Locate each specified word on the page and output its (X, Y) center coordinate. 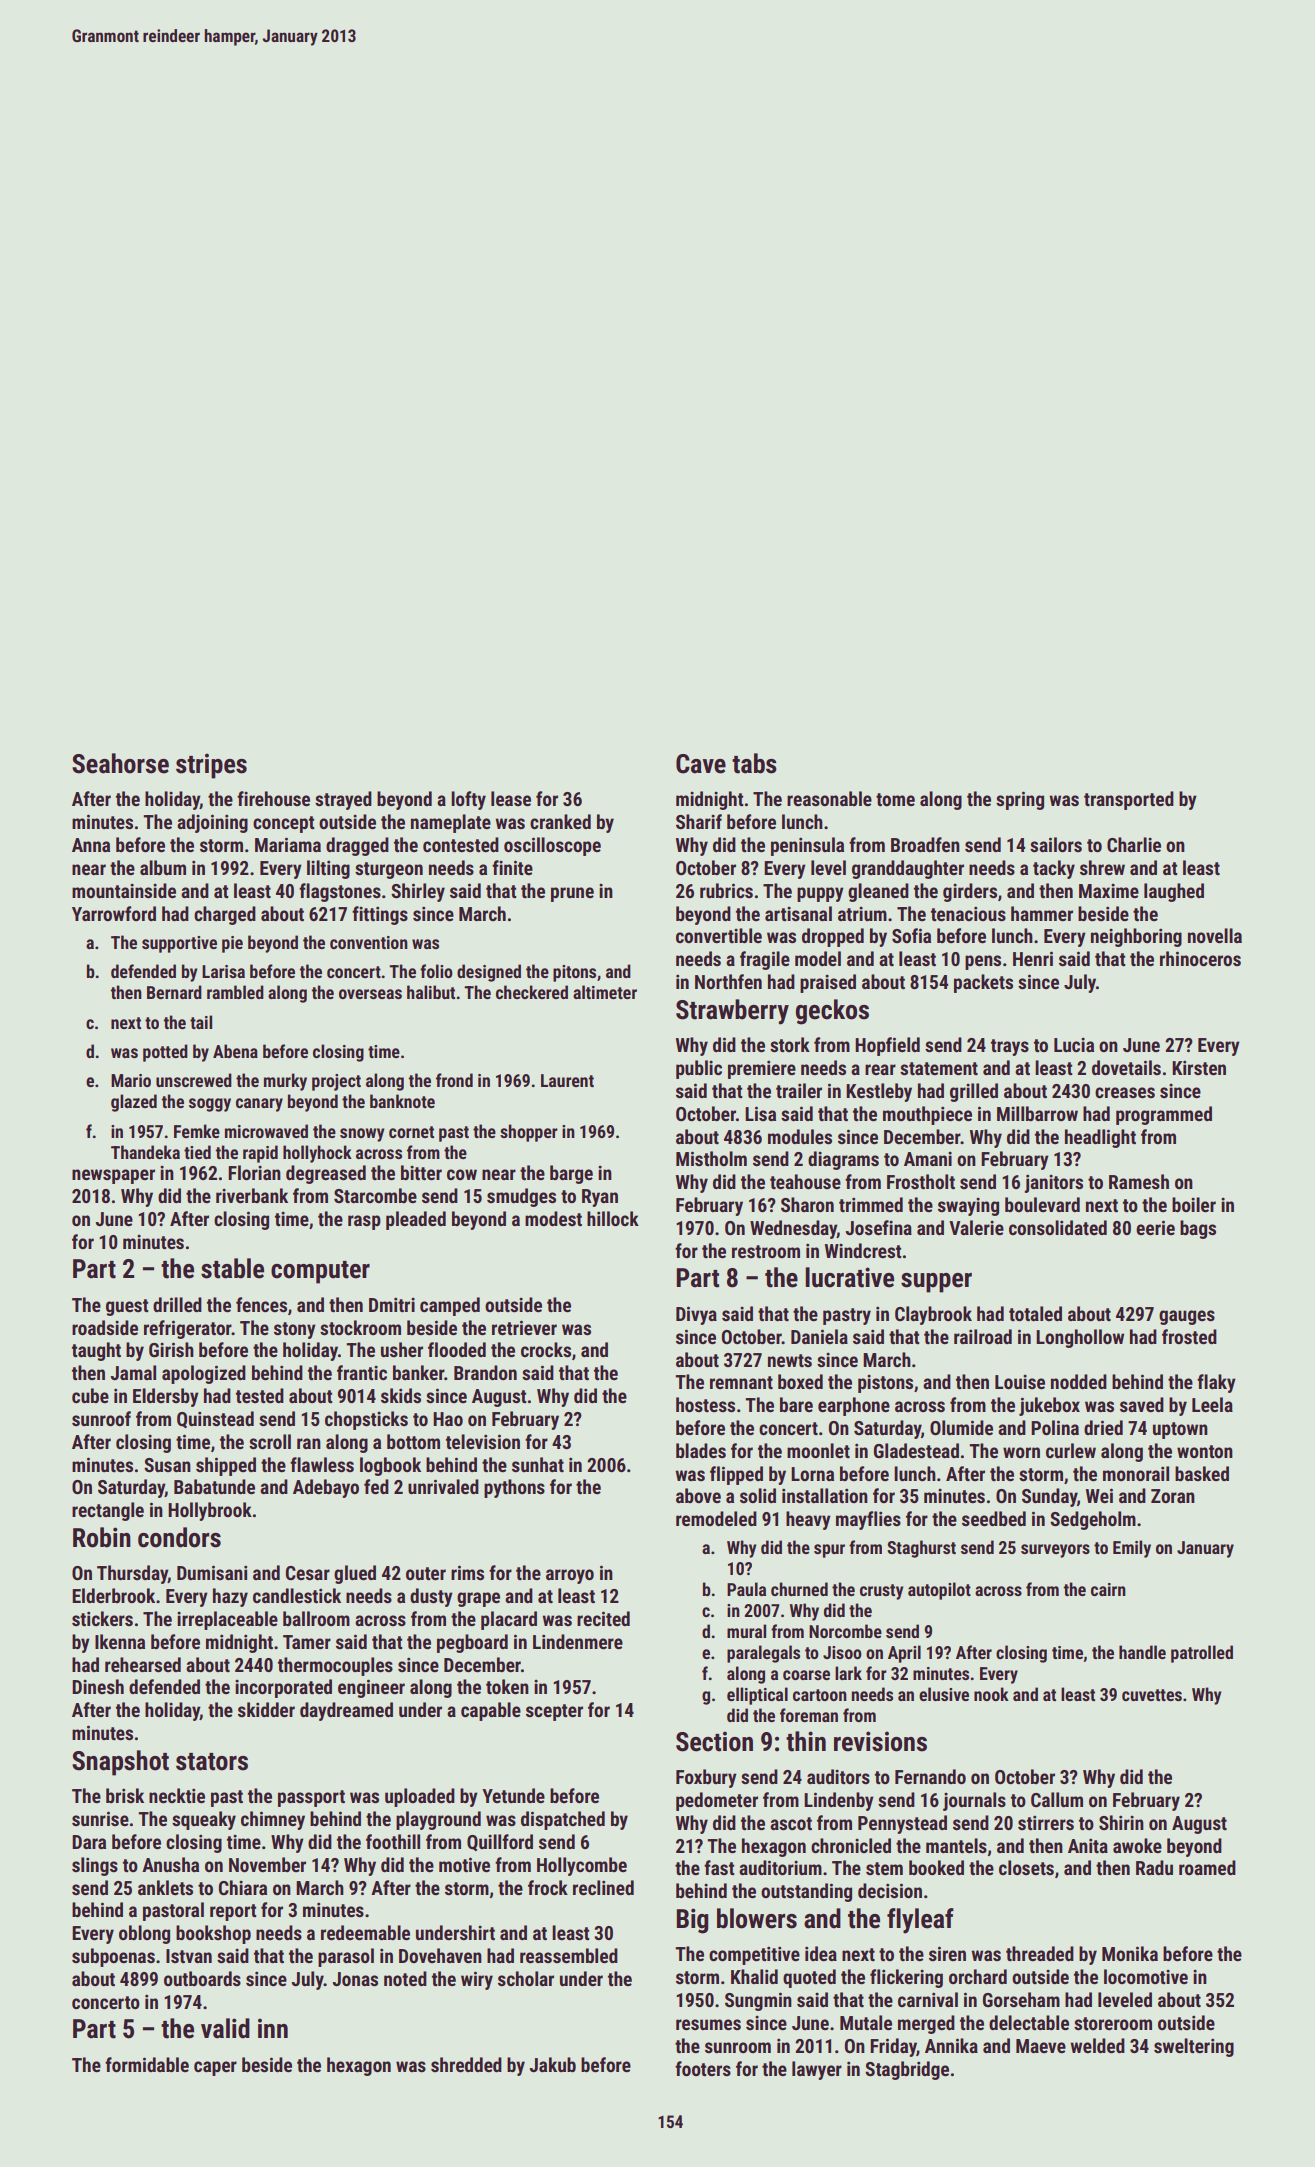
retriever (524, 1327)
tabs (754, 763)
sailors (1056, 844)
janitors (1053, 1183)
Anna (91, 845)
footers (703, 2068)
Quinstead (215, 1419)
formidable (147, 2064)
